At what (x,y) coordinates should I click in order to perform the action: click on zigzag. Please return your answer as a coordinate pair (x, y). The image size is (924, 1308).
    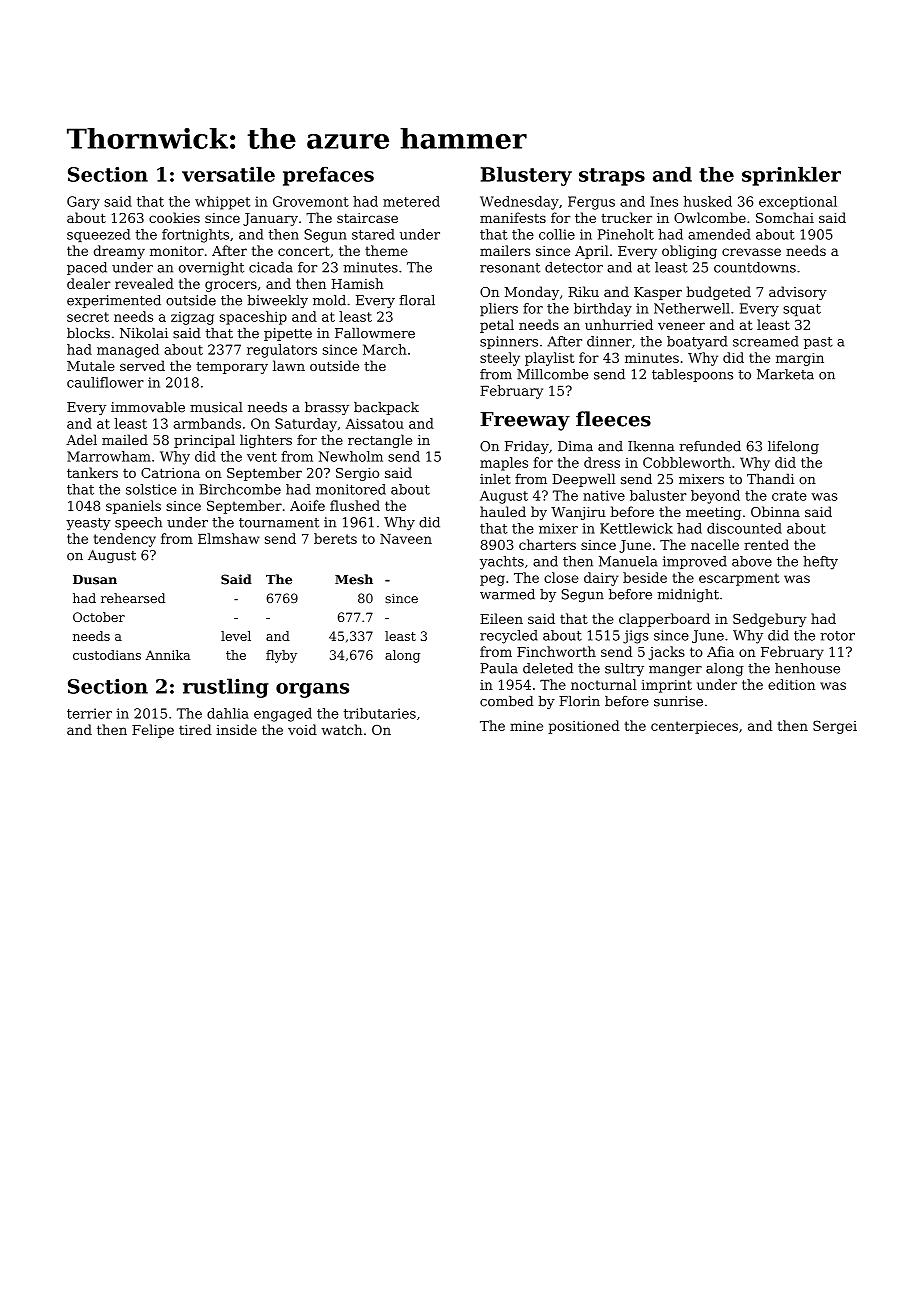
    Looking at the image, I should click on (192, 318).
